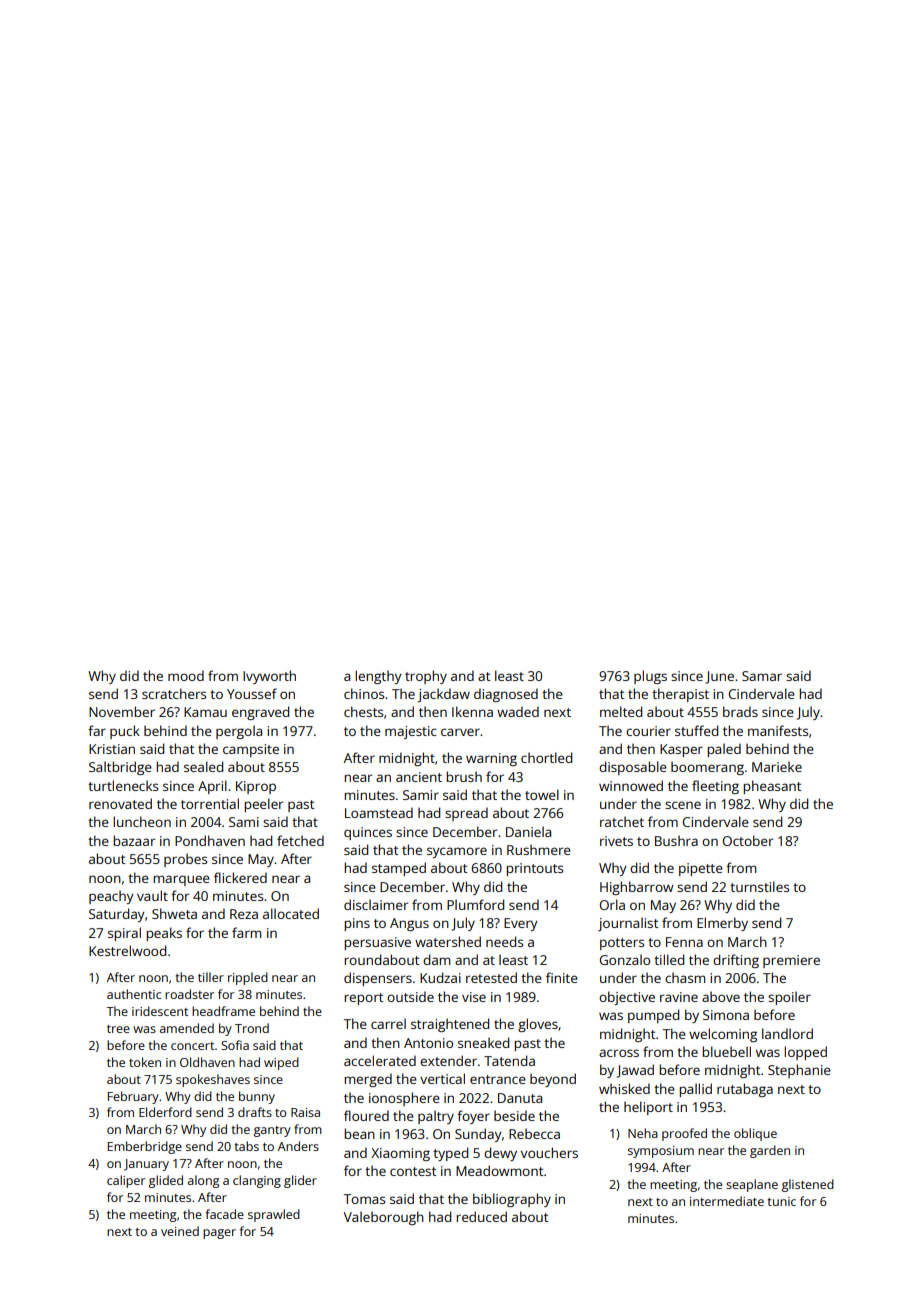  Describe the element at coordinates (223, 1011) in the image. I see `headframe` at that location.
